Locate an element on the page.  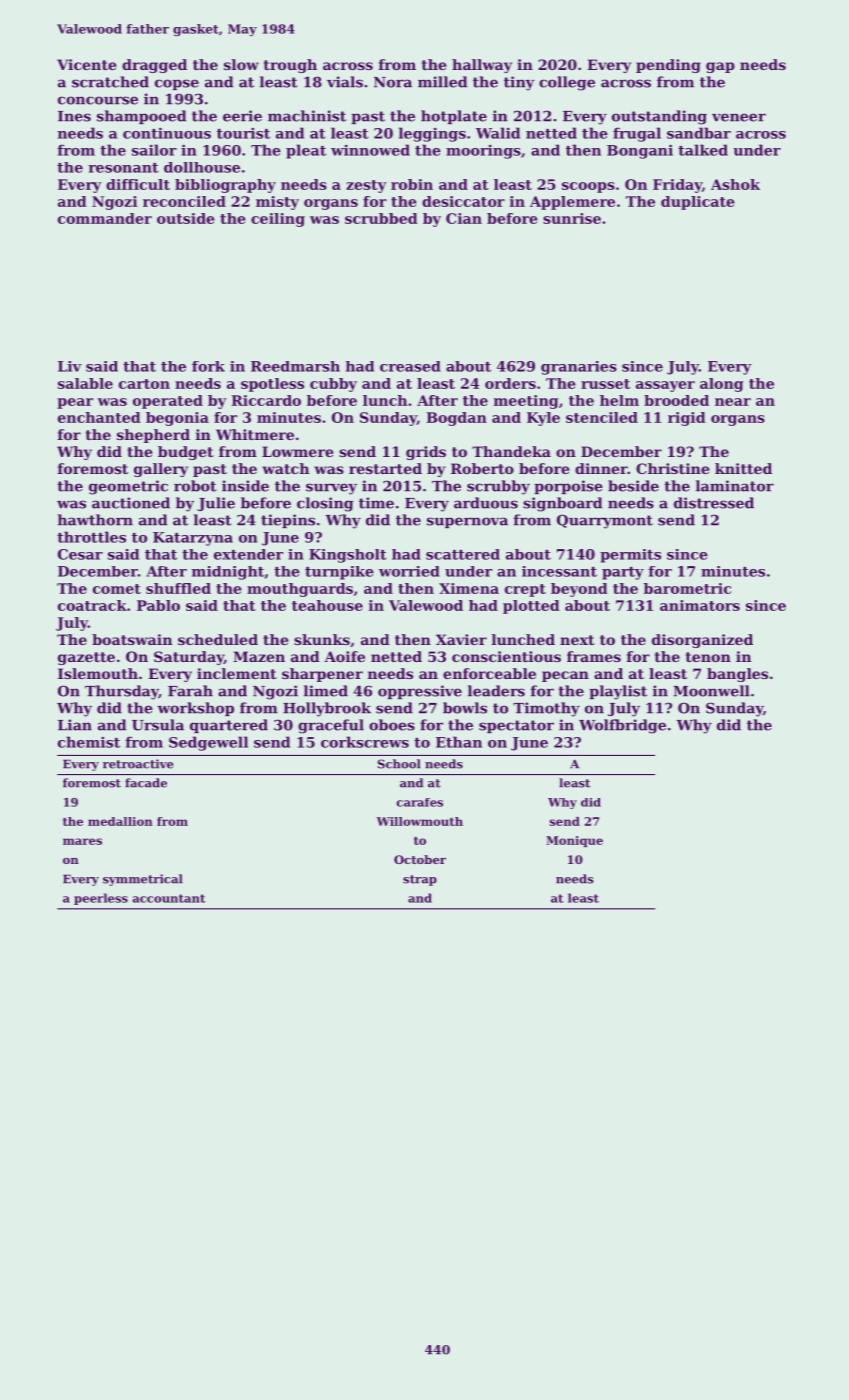
along is located at coordinates (721, 385).
